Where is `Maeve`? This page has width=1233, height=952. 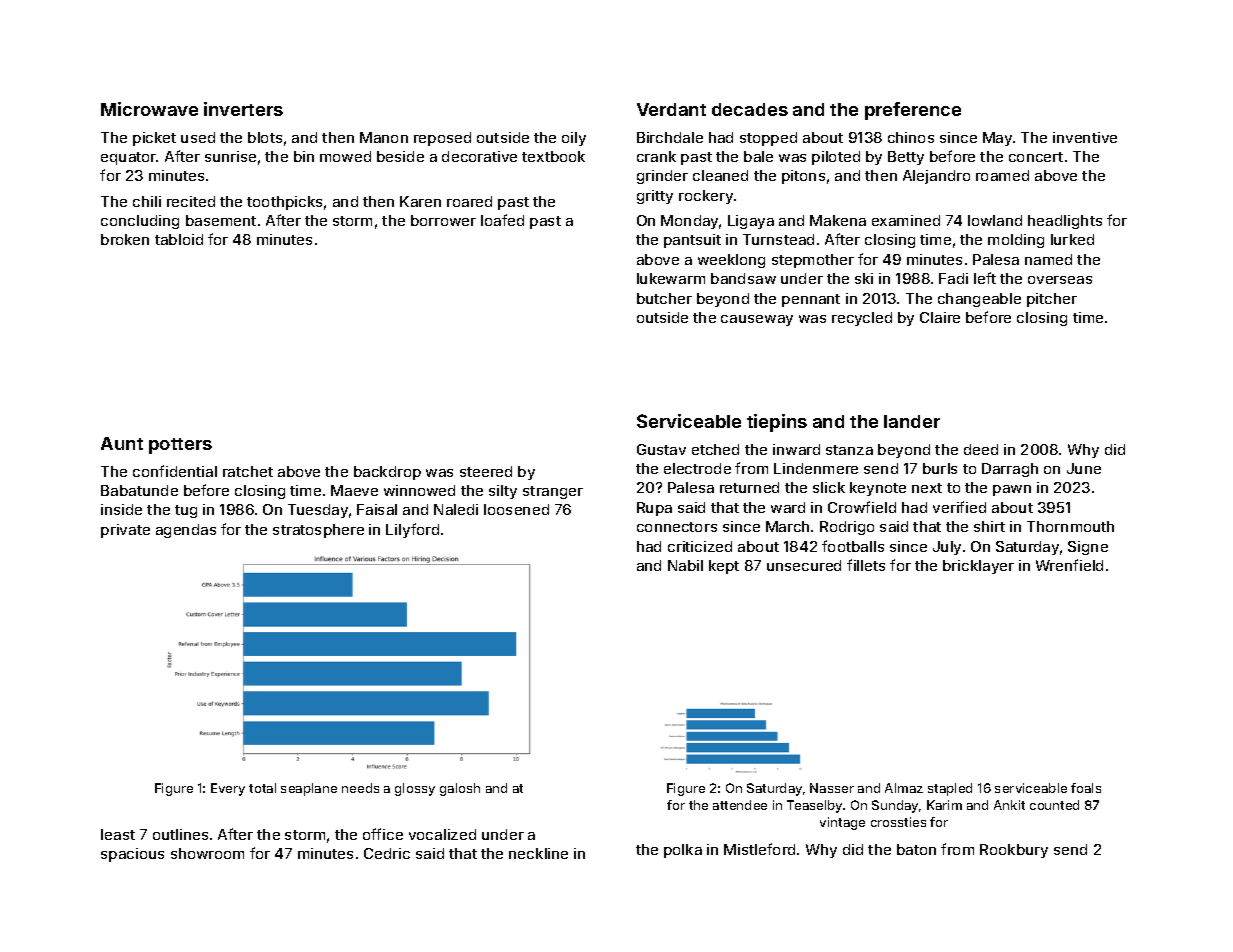
Maeve is located at coordinates (354, 490).
